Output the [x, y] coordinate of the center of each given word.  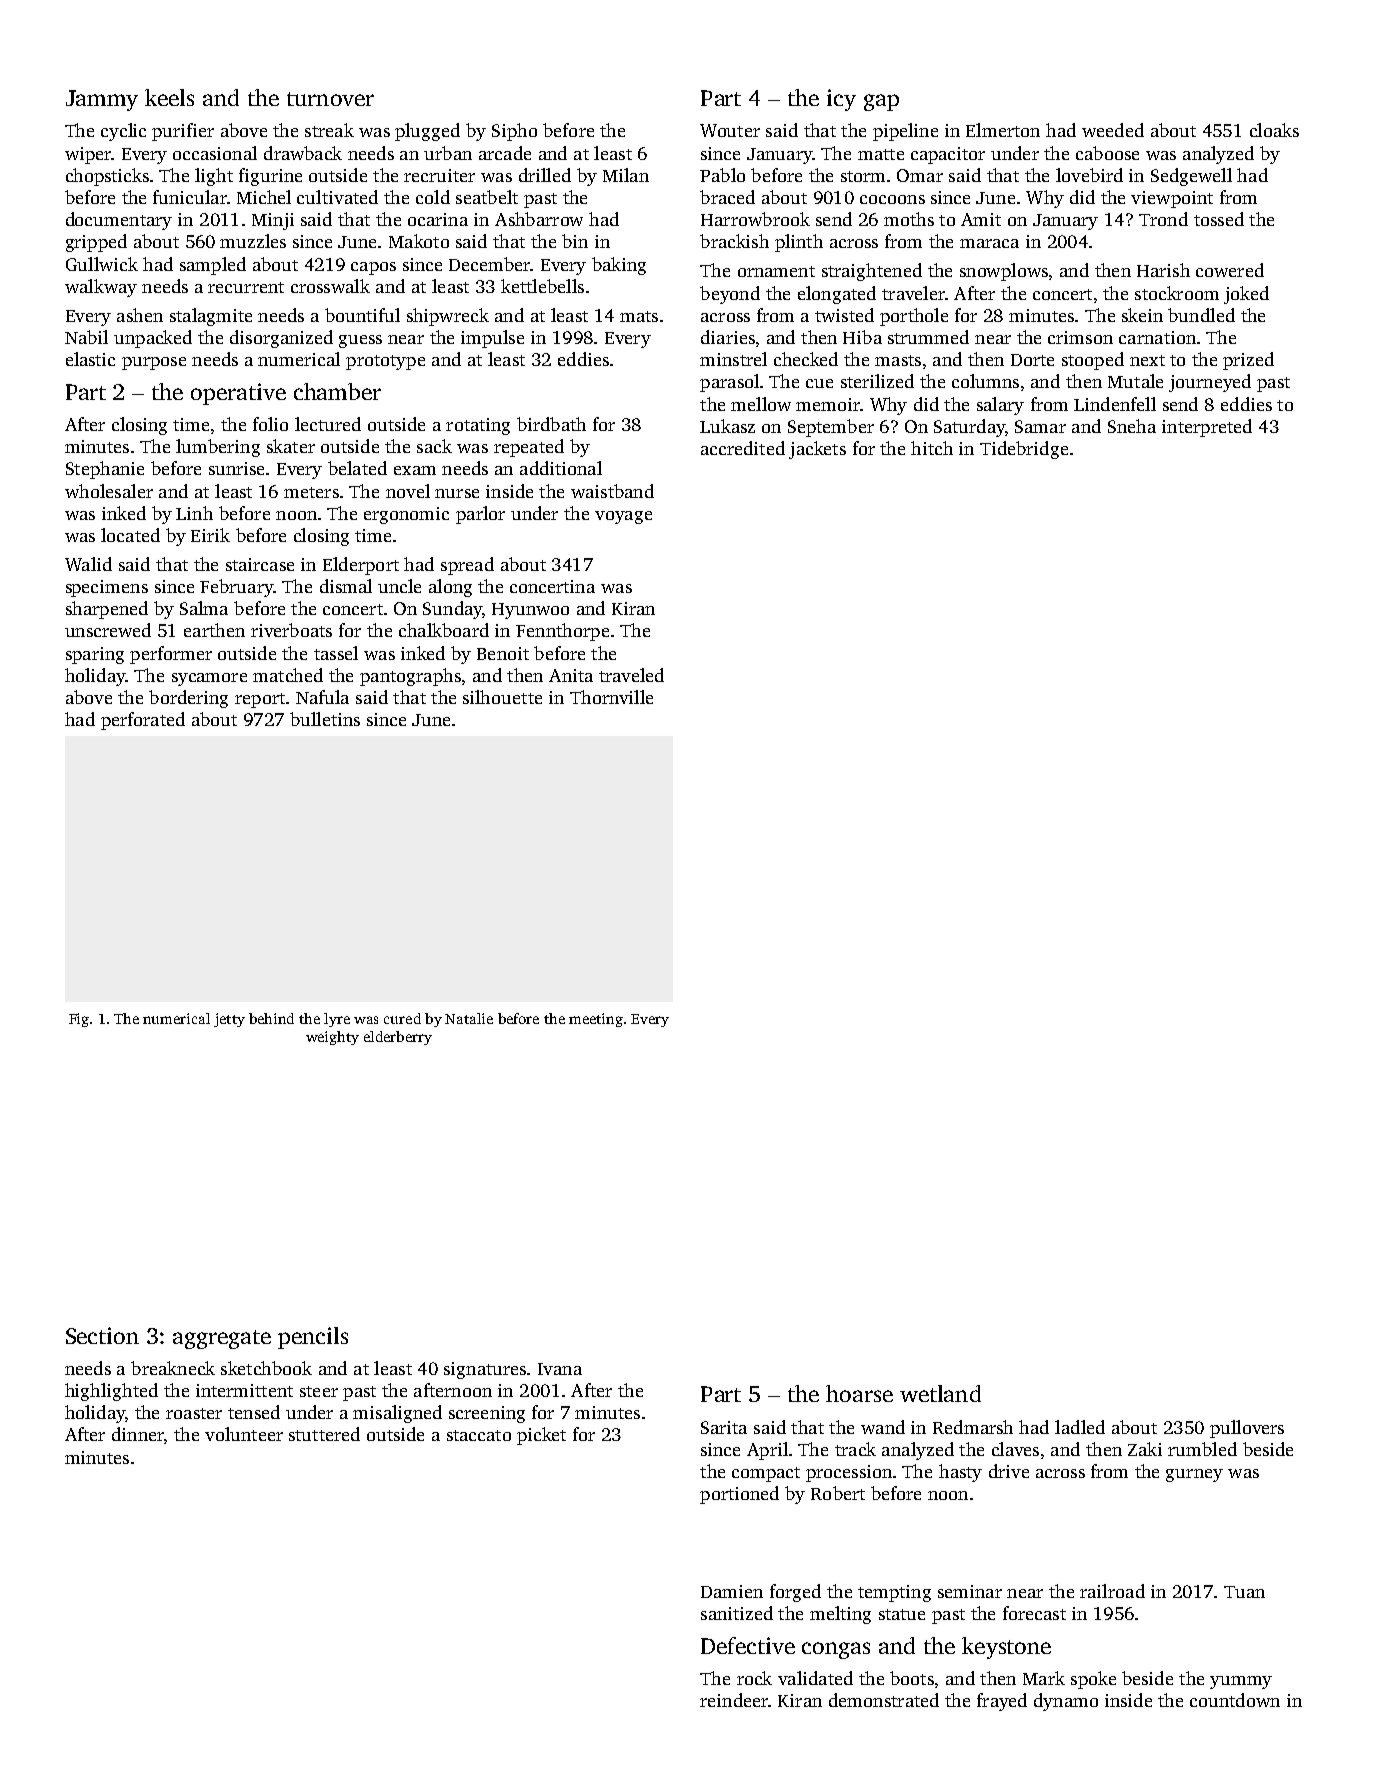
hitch [932, 448]
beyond [730, 295]
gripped [96, 243]
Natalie [469, 1018]
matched [288, 675]
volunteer [244, 1434]
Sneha [1132, 426]
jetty [229, 1020]
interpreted [1207, 428]
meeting [596, 1020]
